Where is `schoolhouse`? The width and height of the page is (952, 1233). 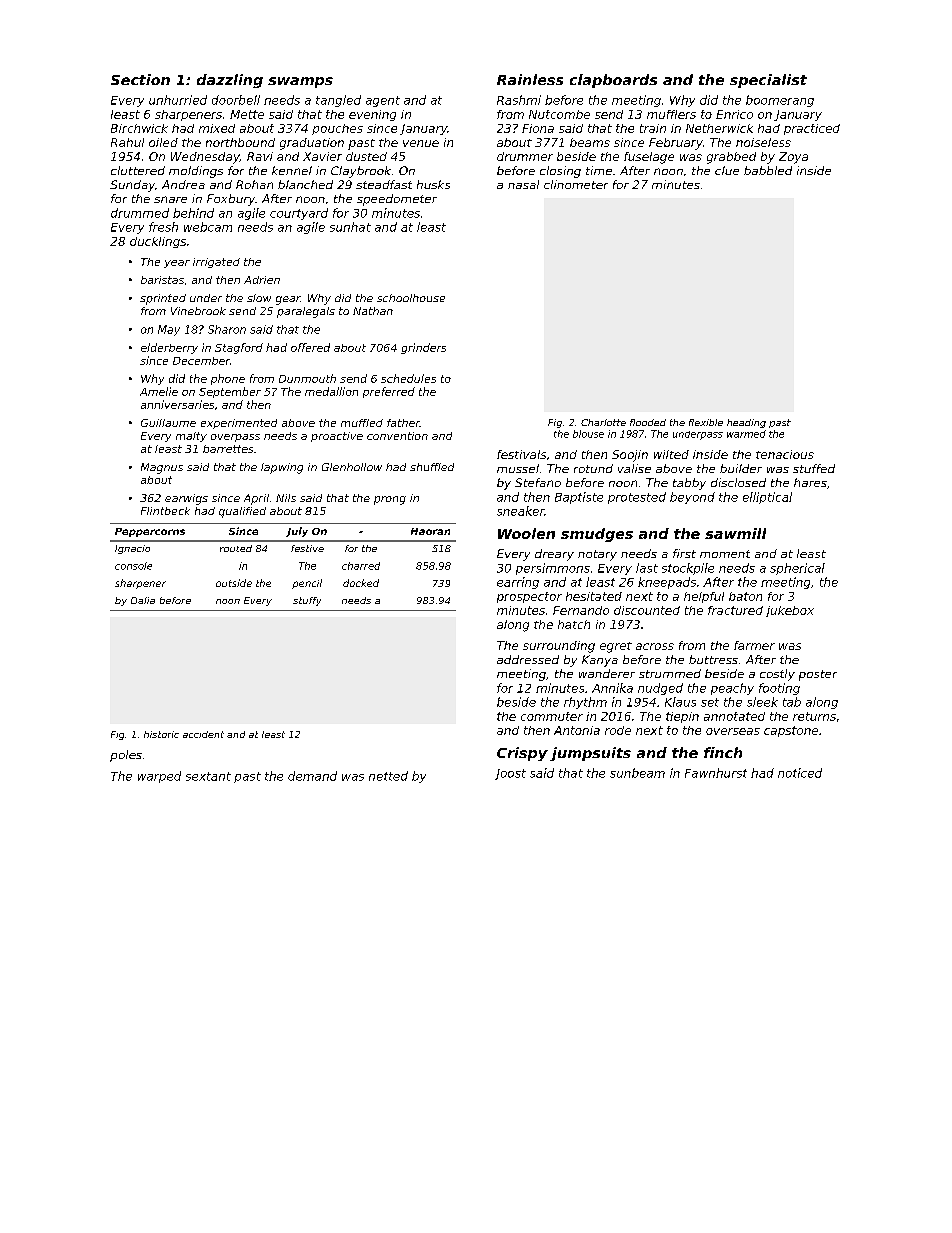 schoolhouse is located at coordinates (411, 298).
